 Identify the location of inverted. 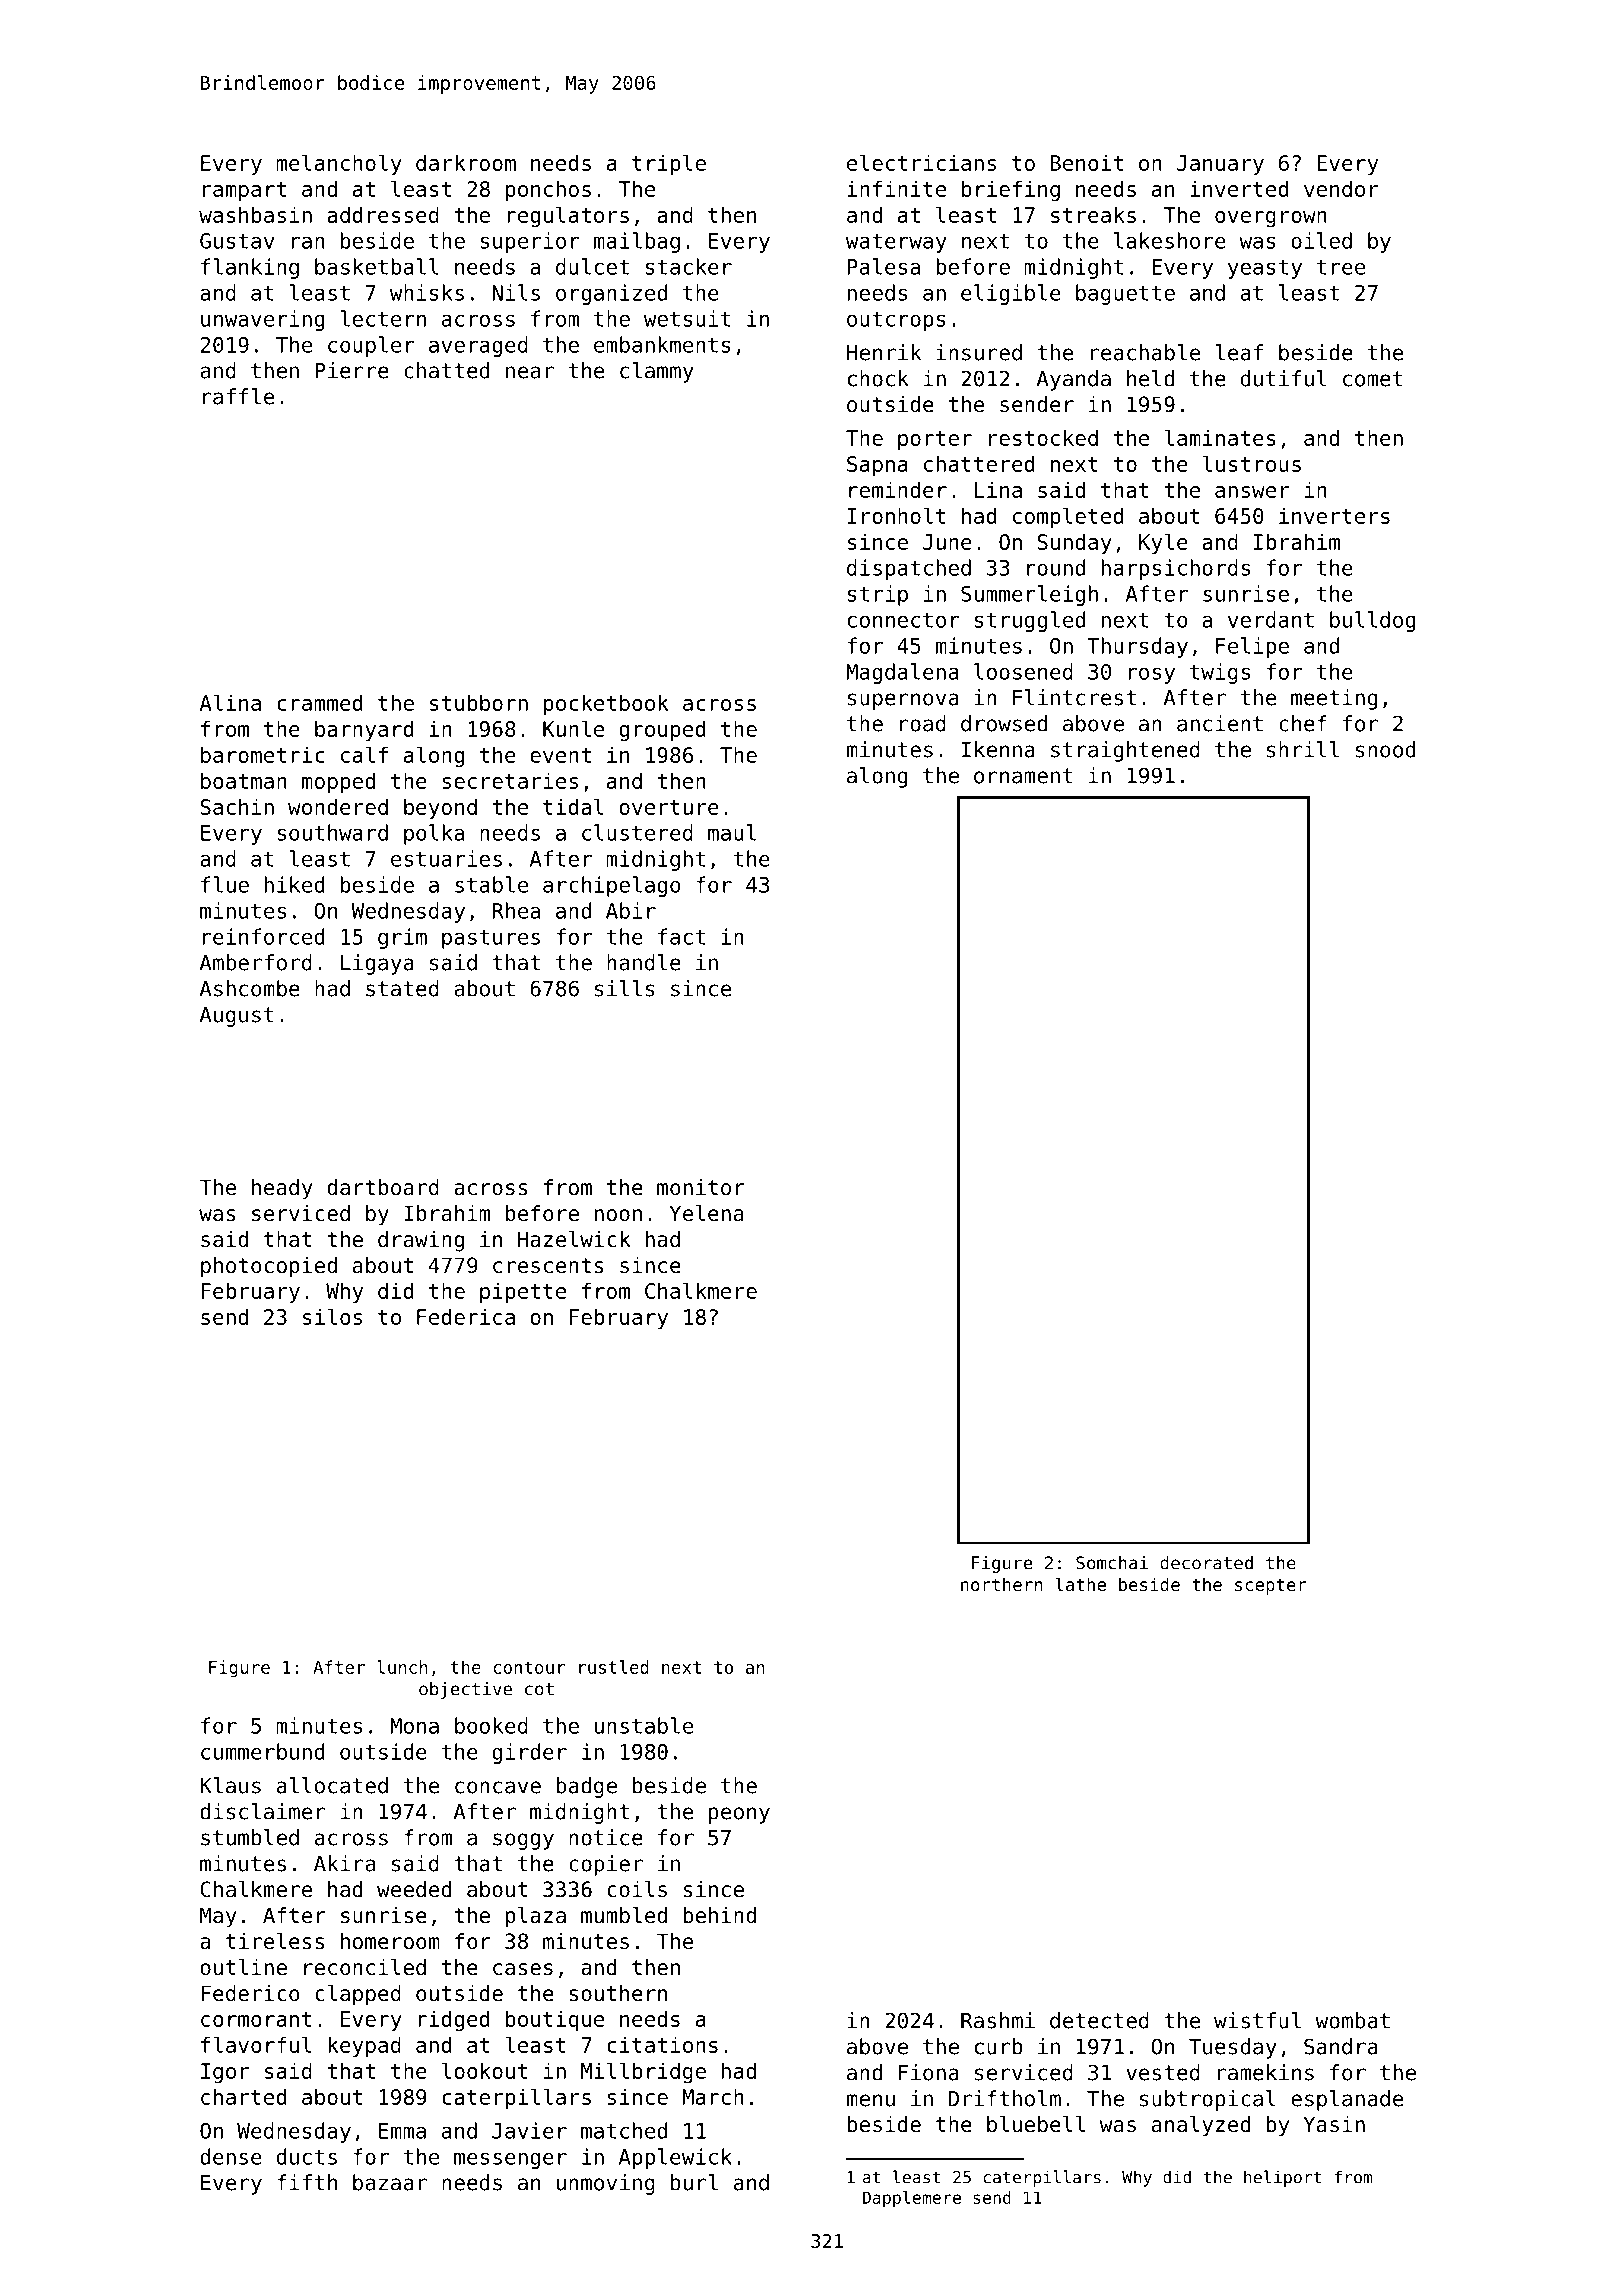
(1239, 188).
